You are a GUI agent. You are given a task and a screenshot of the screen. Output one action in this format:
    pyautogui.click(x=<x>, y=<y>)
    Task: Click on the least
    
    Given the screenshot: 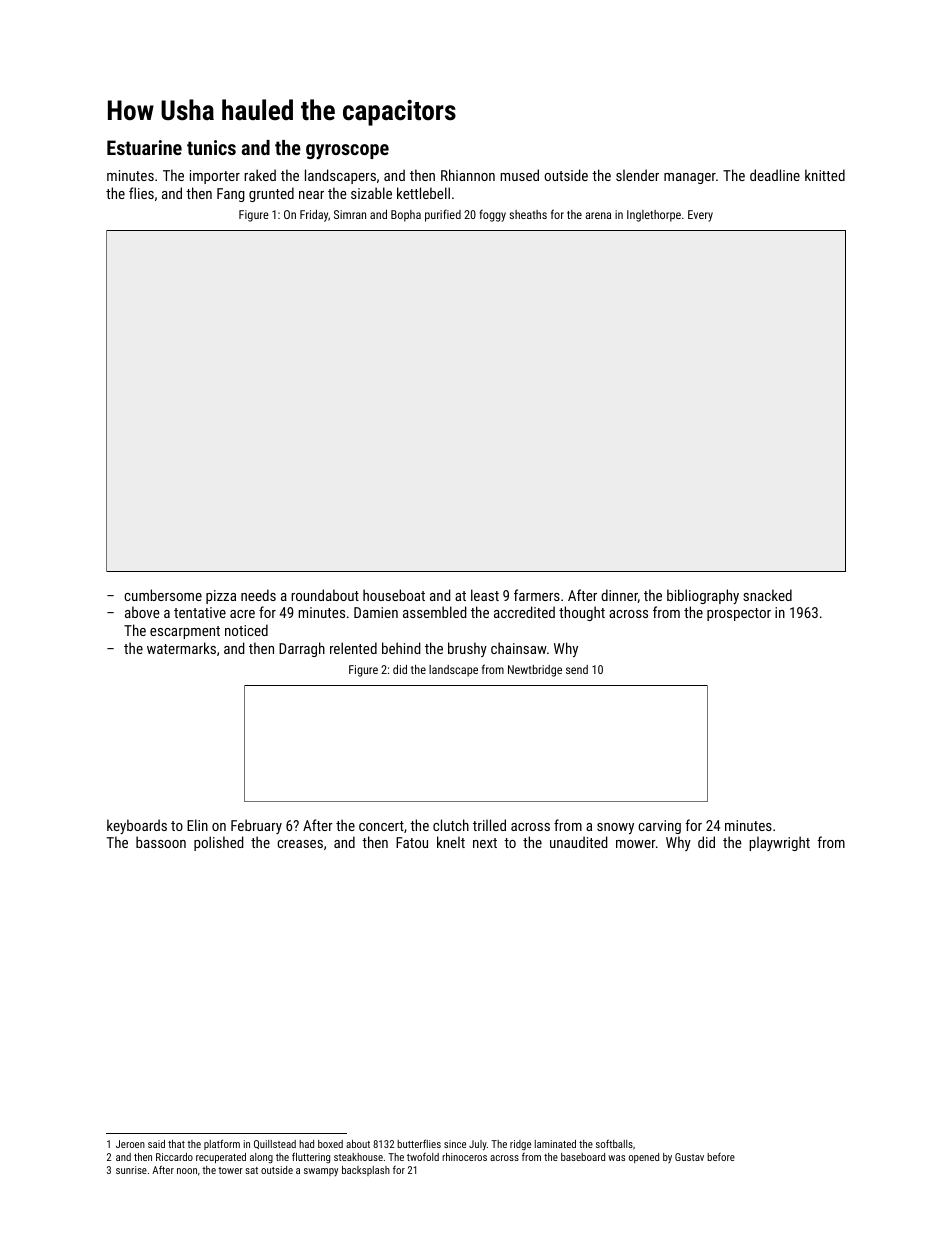 What is the action you would take?
    pyautogui.click(x=485, y=595)
